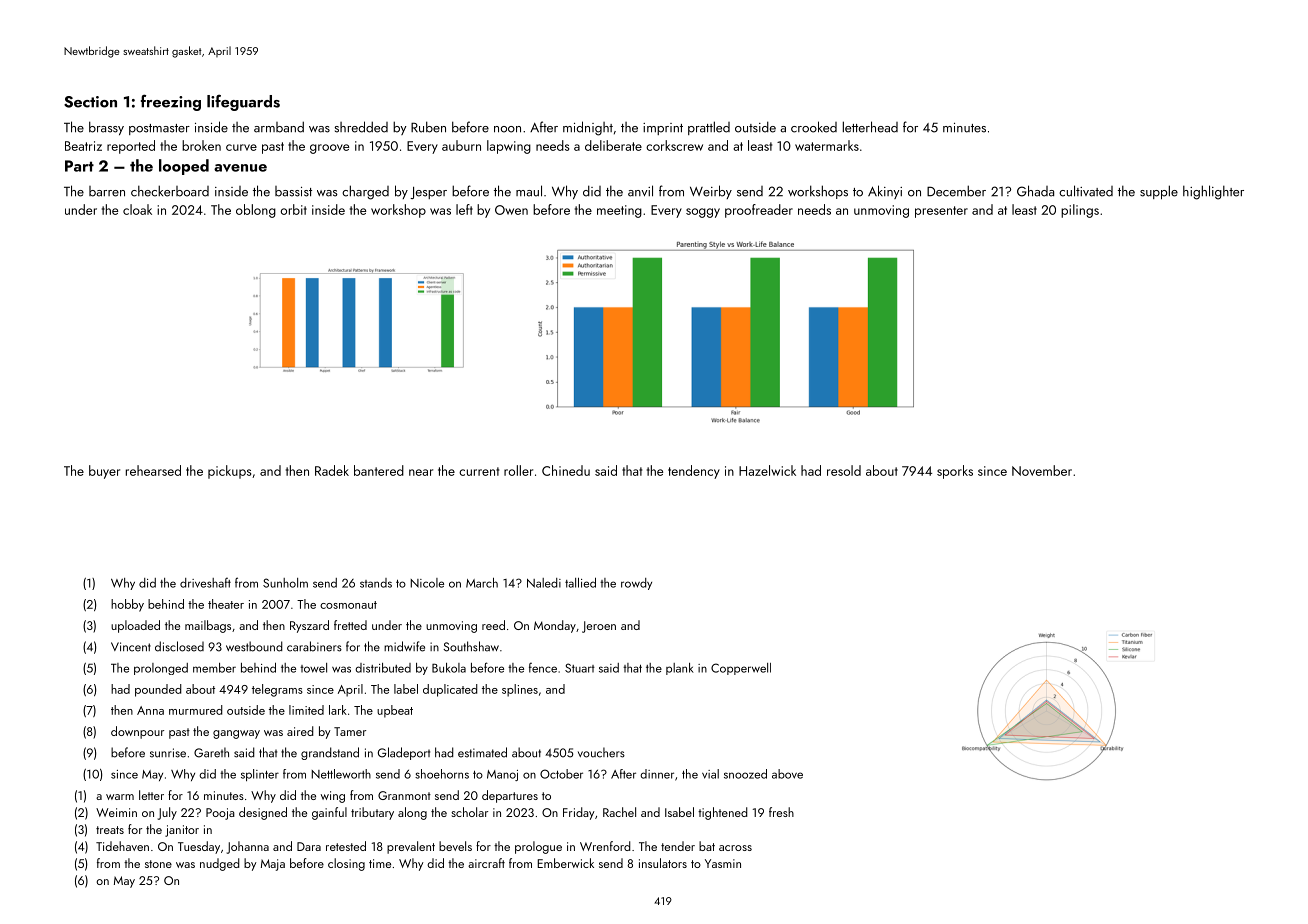  I want to click on stands, so click(376, 583).
